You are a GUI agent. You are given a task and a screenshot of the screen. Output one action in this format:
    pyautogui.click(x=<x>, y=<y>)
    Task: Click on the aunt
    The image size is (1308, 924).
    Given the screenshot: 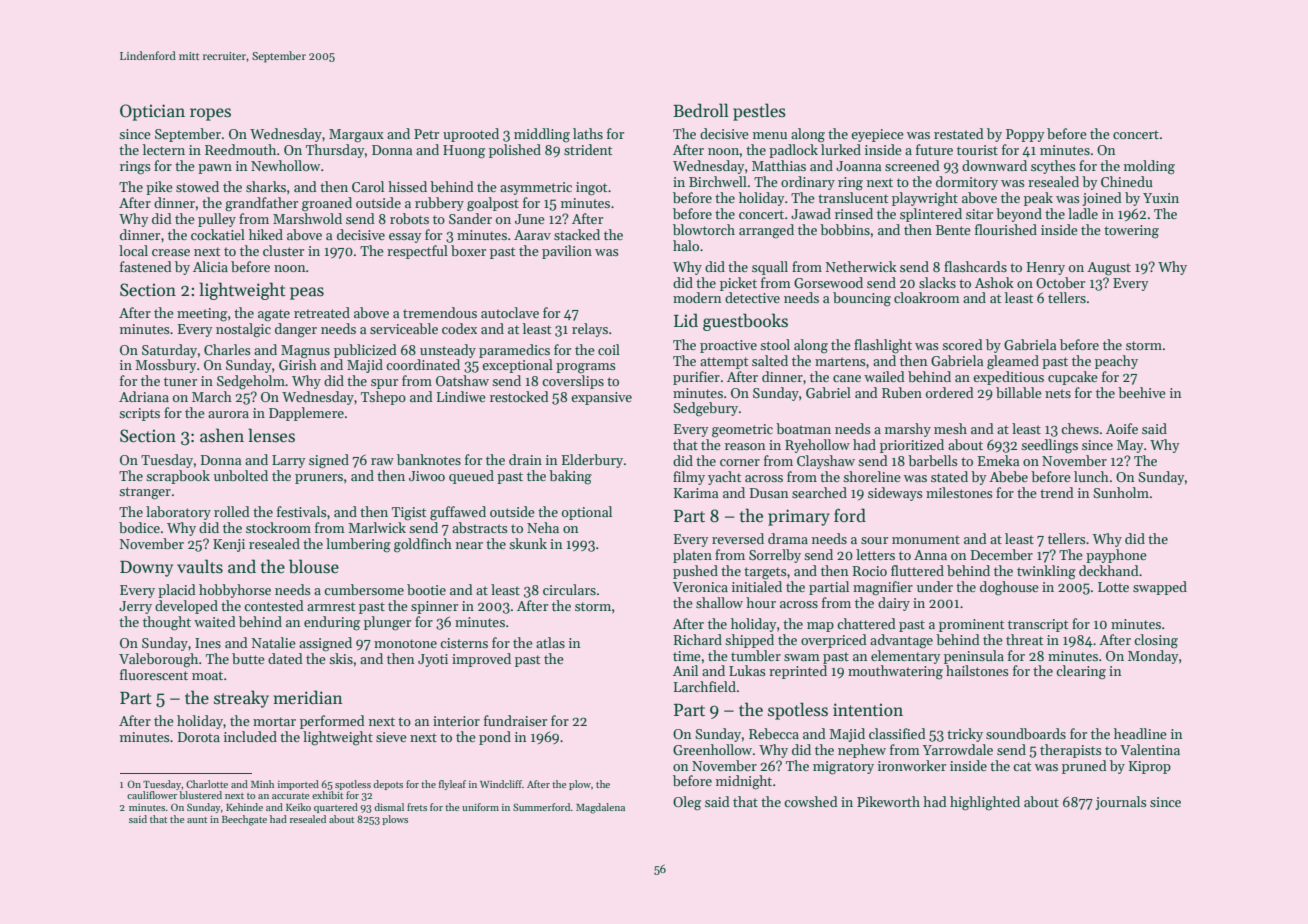 What is the action you would take?
    pyautogui.click(x=197, y=820)
